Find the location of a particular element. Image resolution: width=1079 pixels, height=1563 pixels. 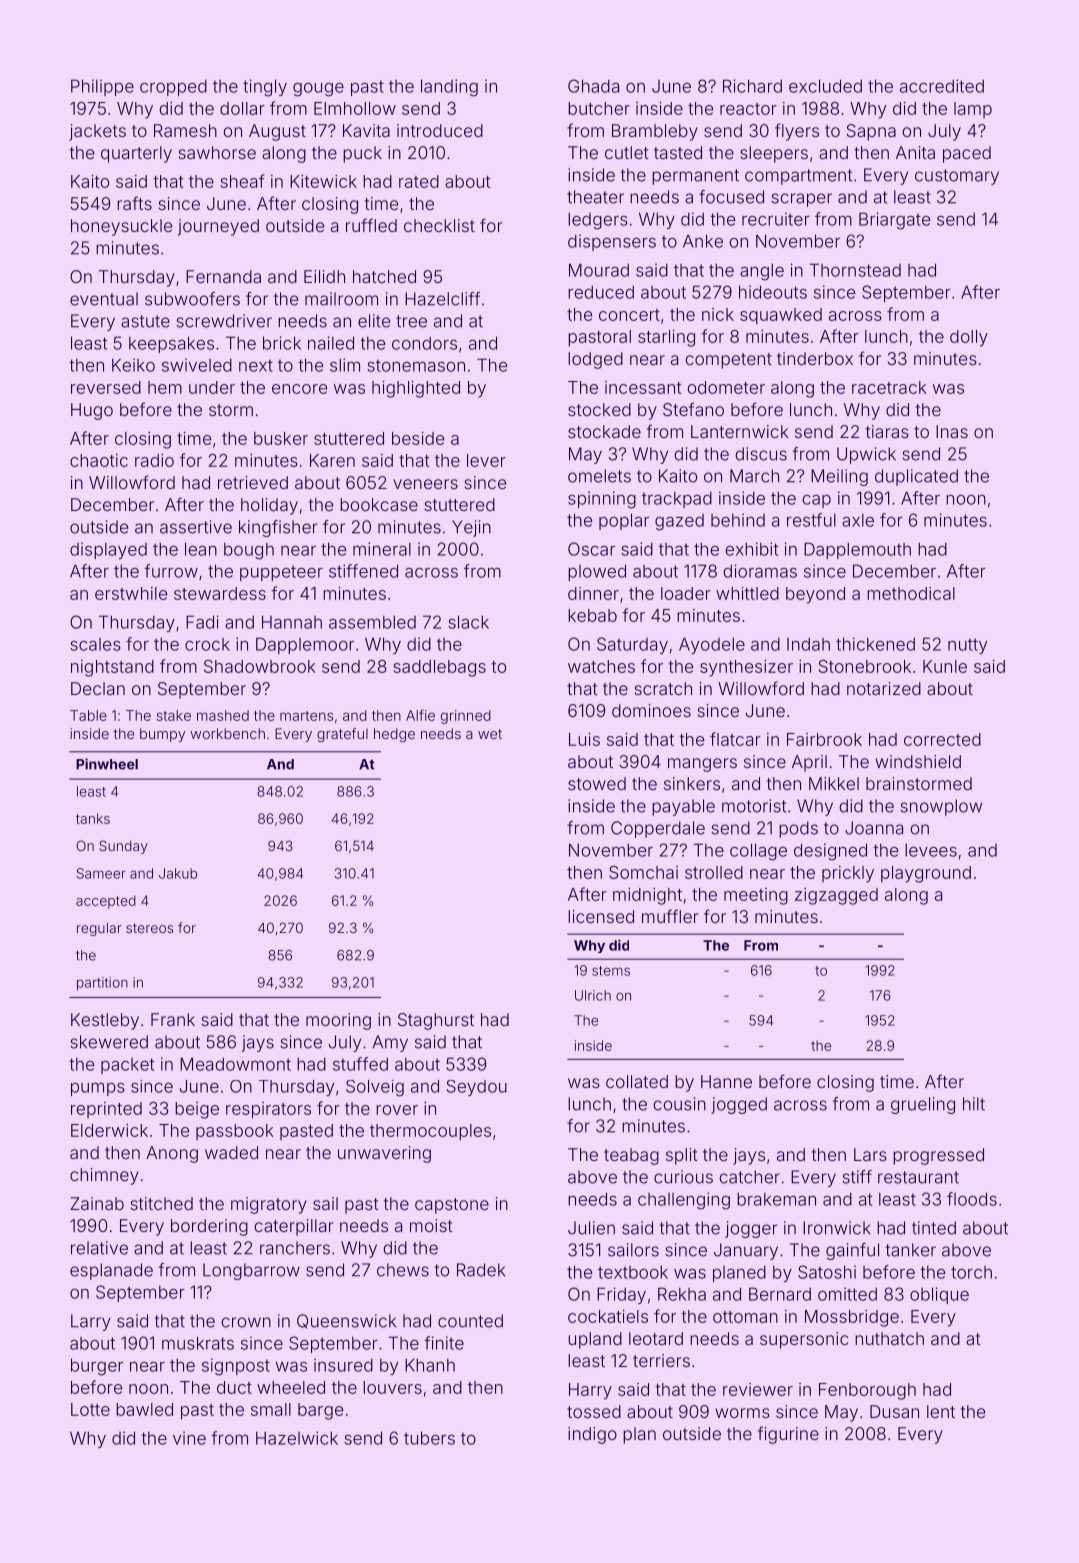

cropped is located at coordinates (173, 88).
